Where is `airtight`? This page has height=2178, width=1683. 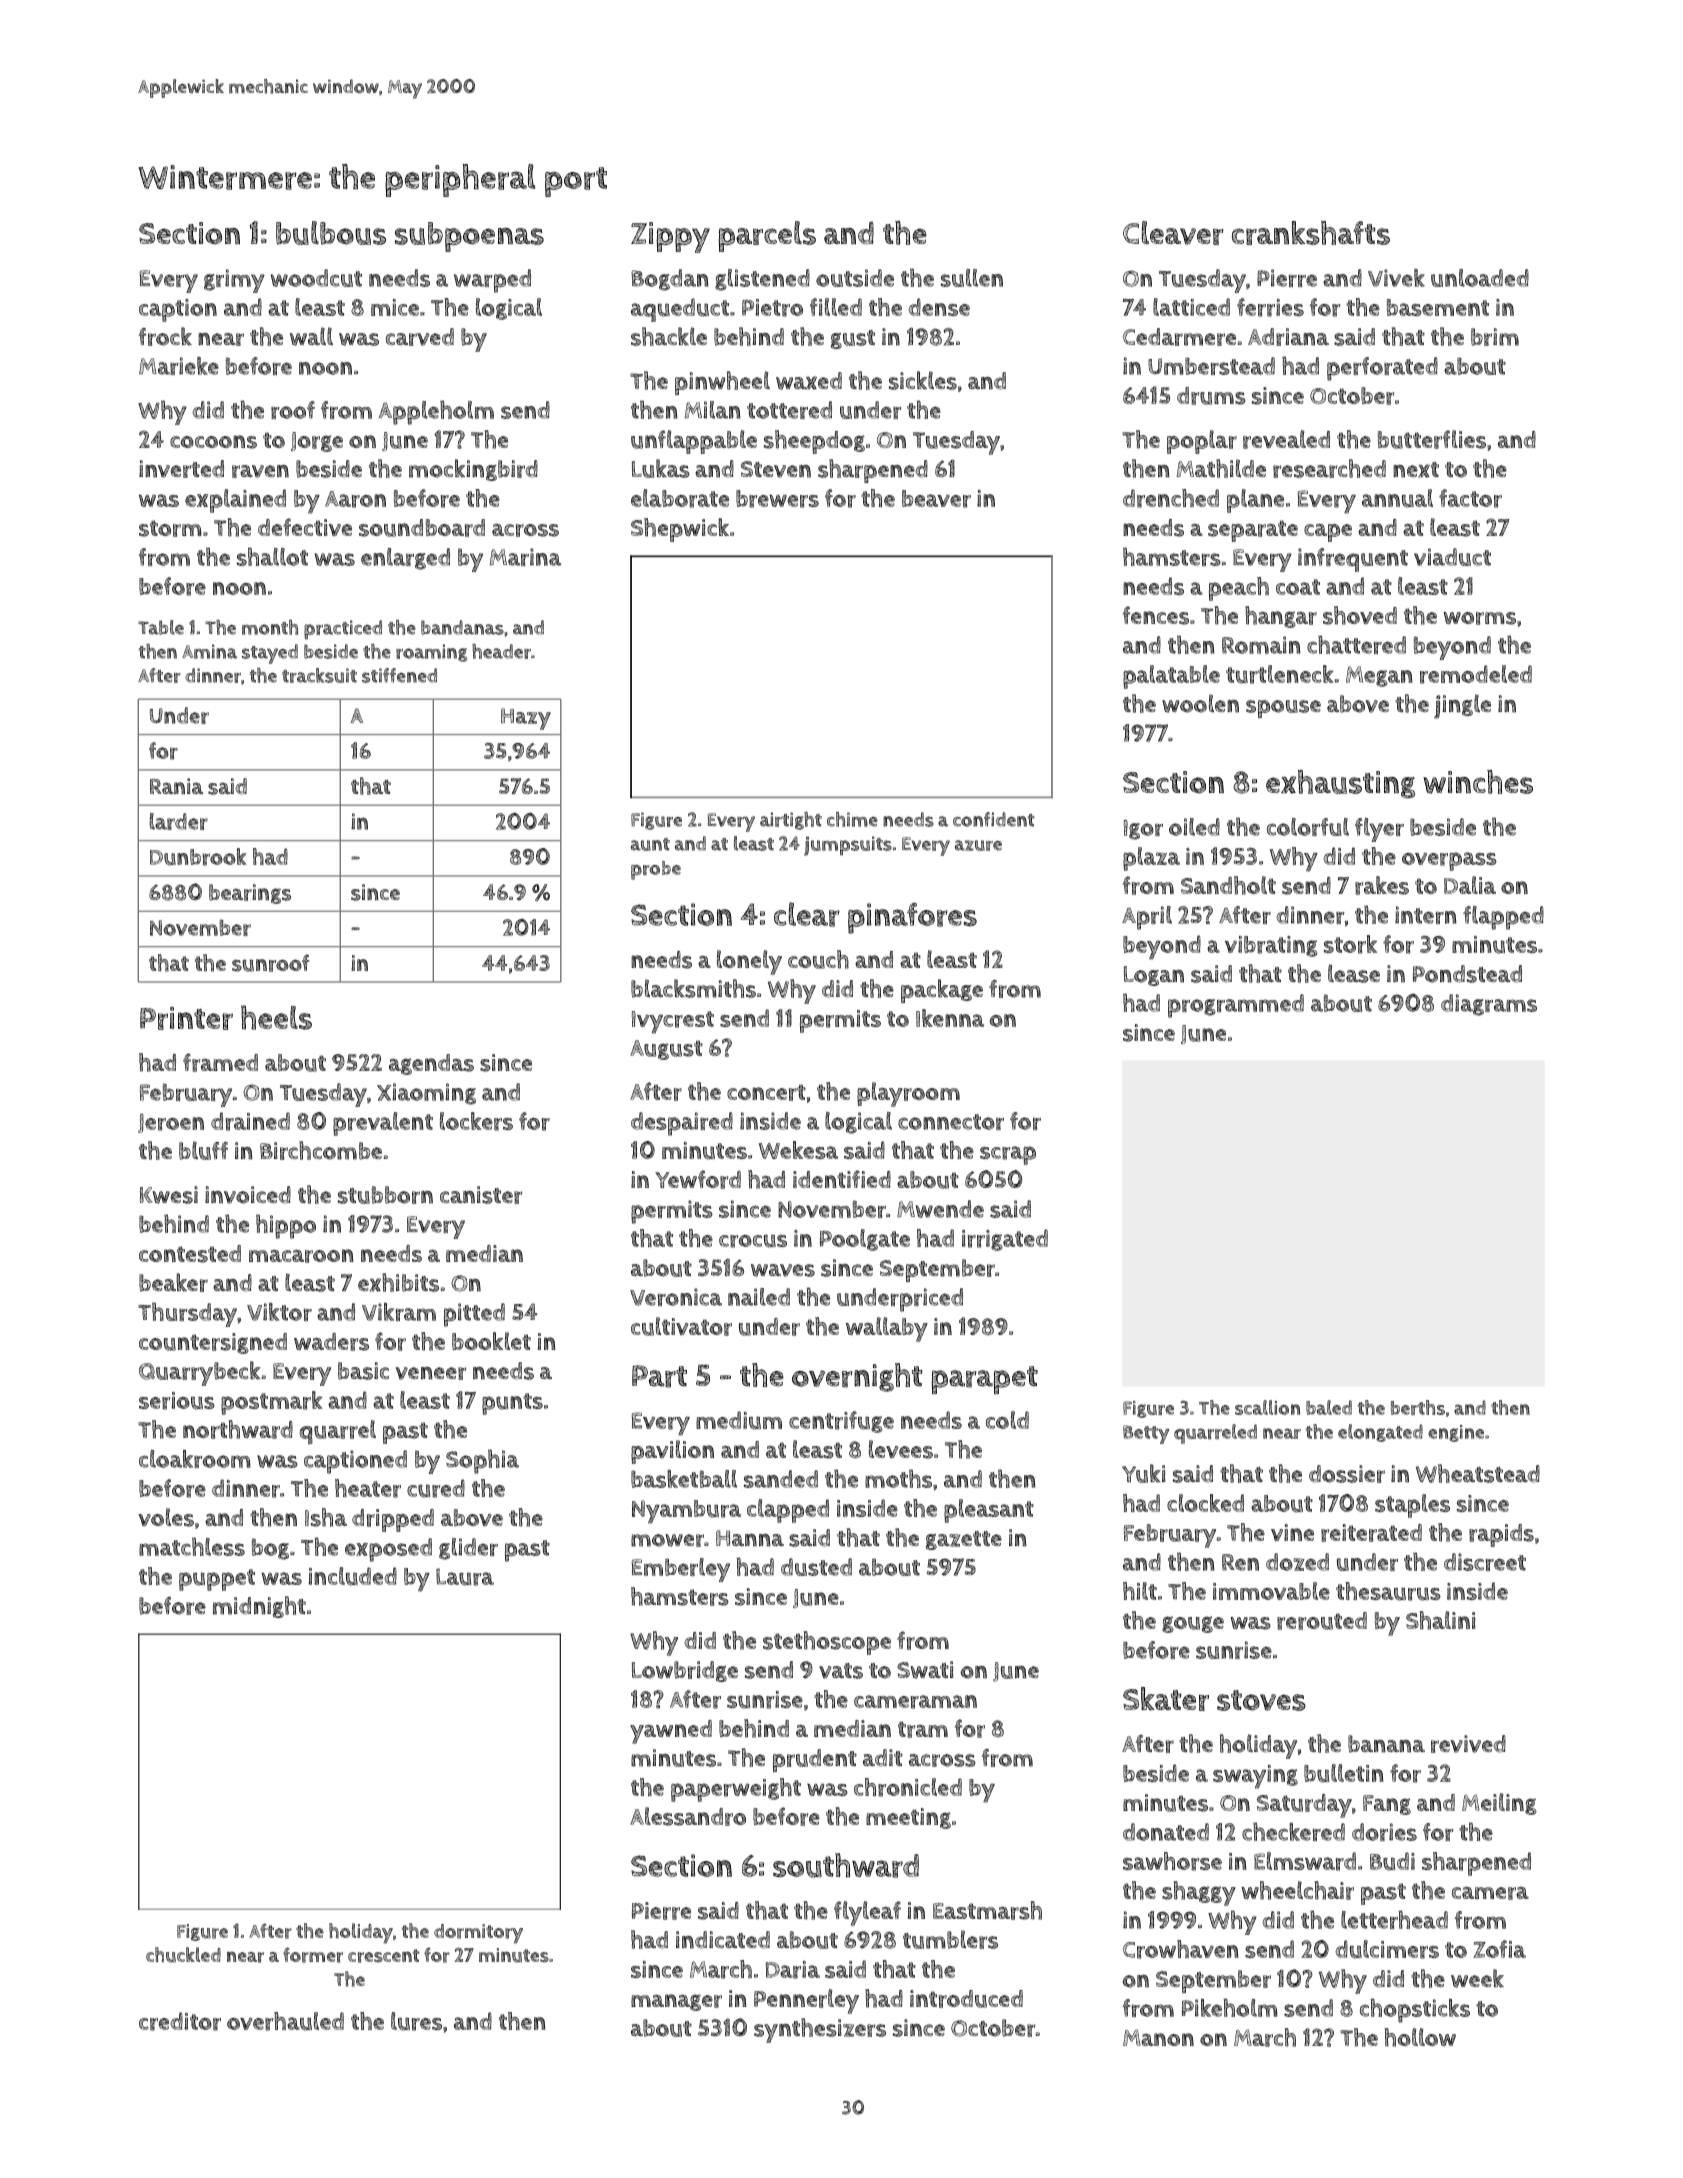
airtight is located at coordinates (791, 821).
